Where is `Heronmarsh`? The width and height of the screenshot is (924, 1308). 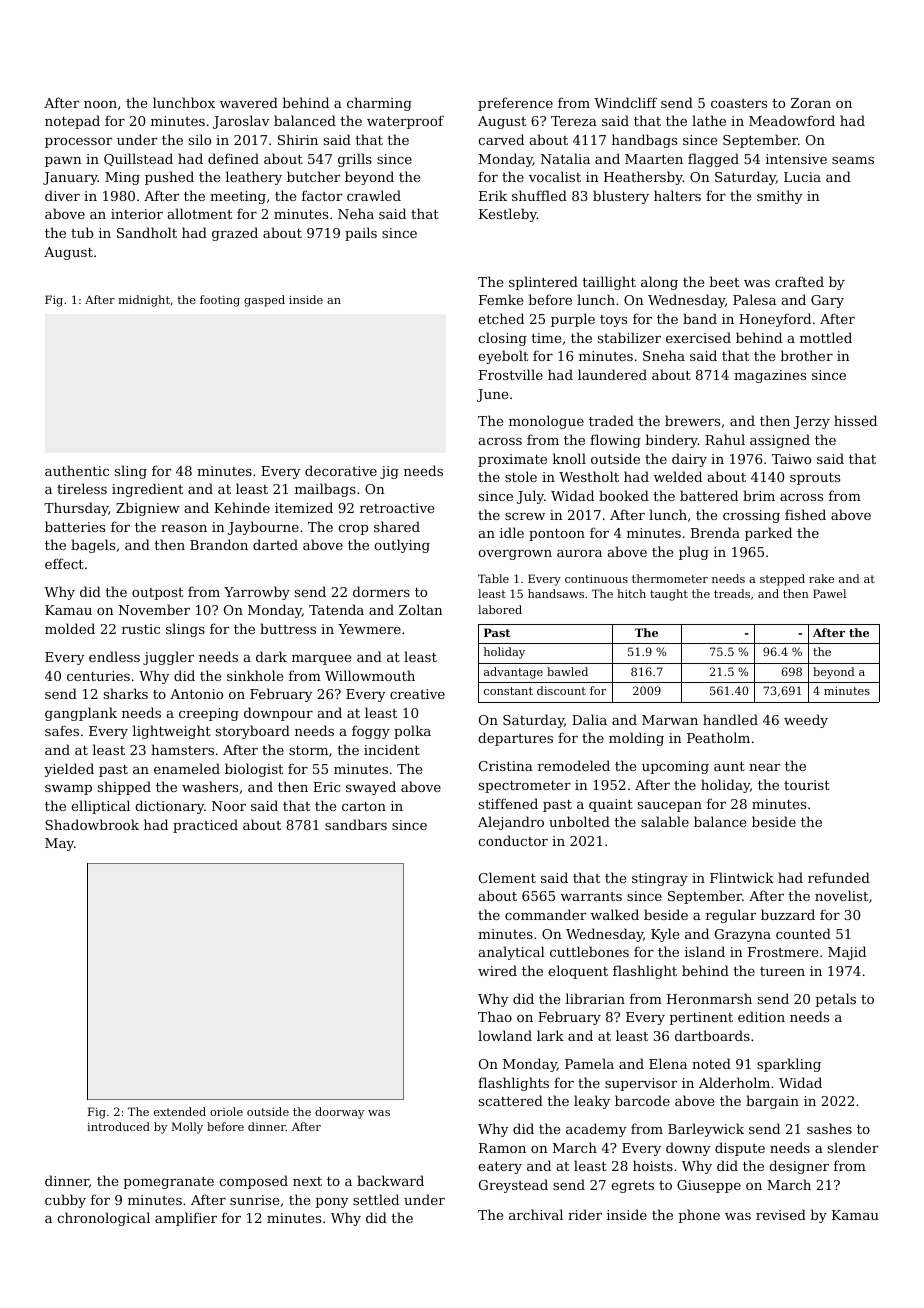
Heronmarsh is located at coordinates (709, 998).
